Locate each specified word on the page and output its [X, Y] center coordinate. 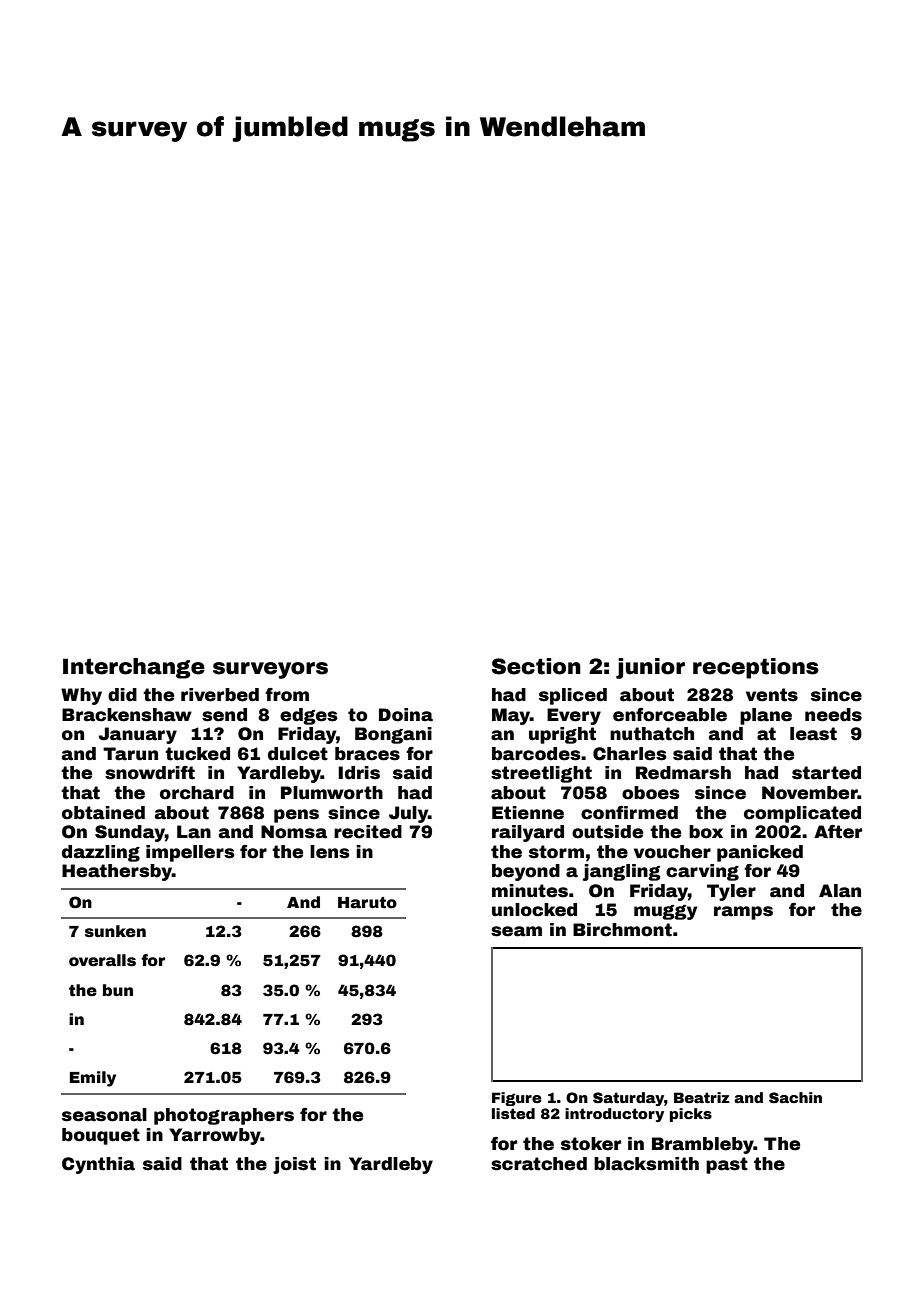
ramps [743, 913]
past [727, 1165]
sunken [115, 931]
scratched [539, 1164]
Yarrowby [215, 1136]
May [511, 716]
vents [772, 695]
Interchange [134, 668]
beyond [526, 872]
